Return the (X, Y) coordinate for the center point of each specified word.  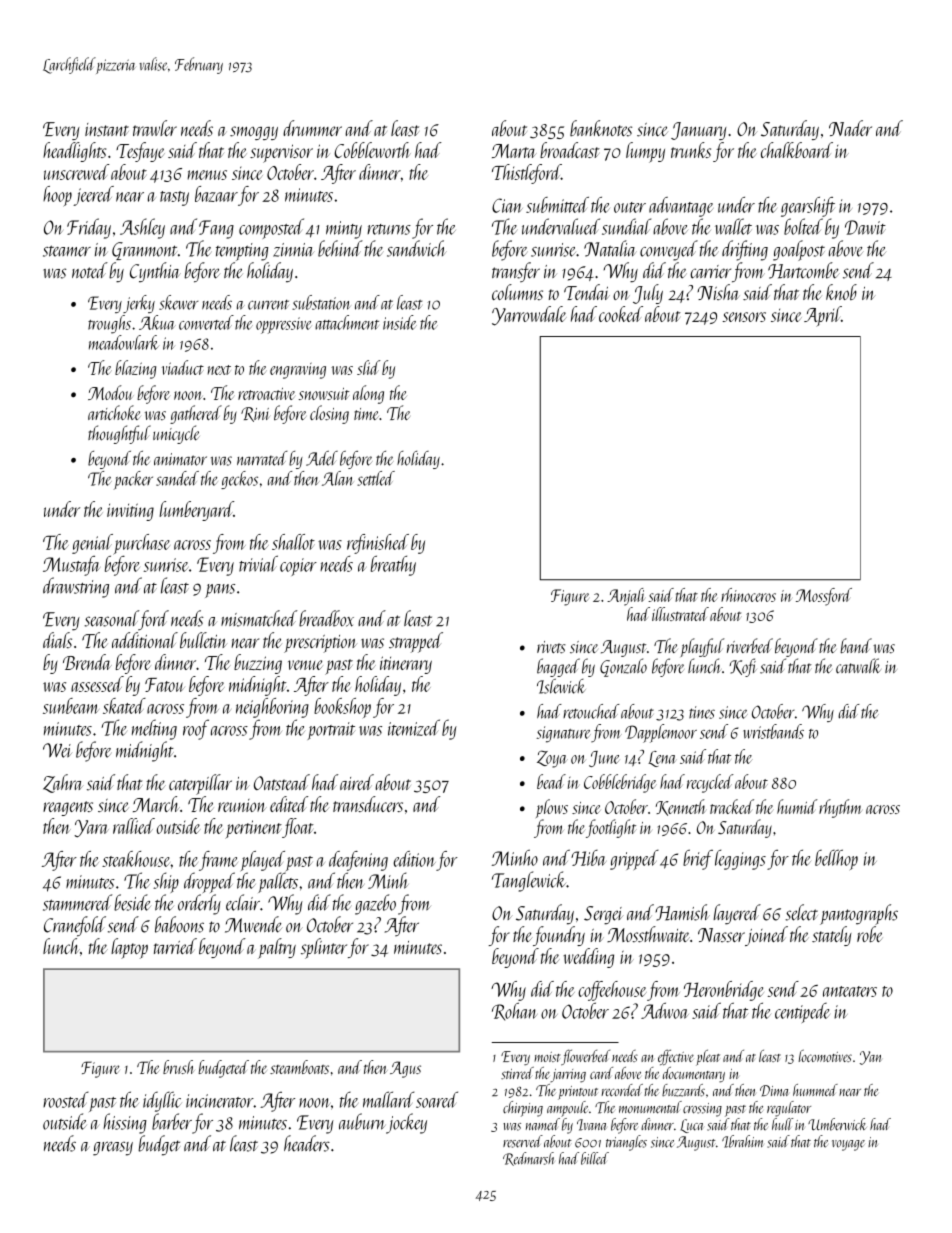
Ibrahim (742, 1141)
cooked (621, 314)
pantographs (859, 914)
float (298, 828)
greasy (113, 1148)
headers (307, 1143)
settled (376, 478)
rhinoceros (748, 595)
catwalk (858, 666)
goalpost (799, 250)
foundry (559, 936)
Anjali (625, 597)
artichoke (114, 412)
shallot (293, 542)
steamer (67, 251)
